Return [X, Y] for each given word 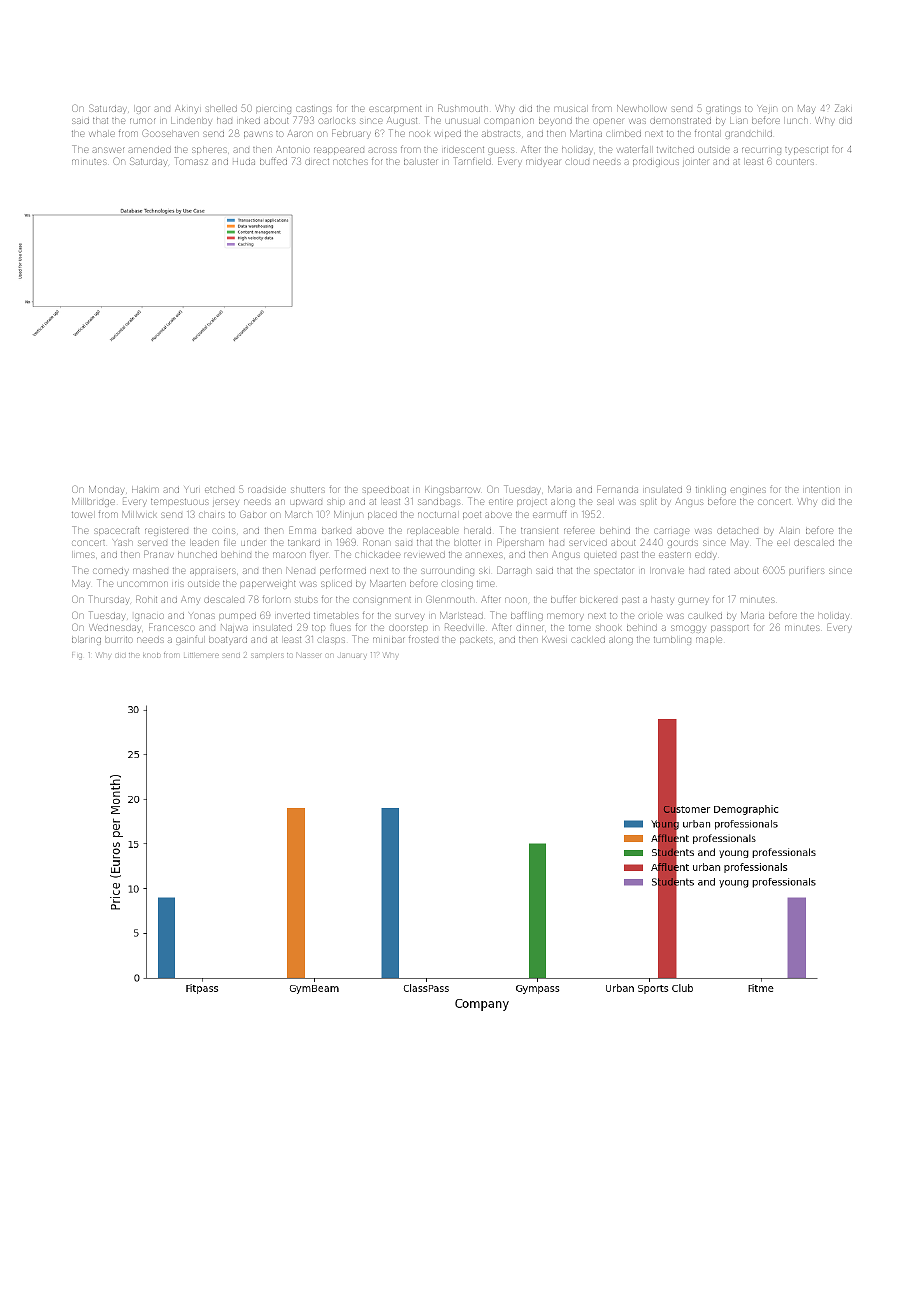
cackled [588, 640]
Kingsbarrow [452, 491]
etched [219, 490]
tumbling [672, 641]
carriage [671, 532]
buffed [273, 162]
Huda [244, 162]
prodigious [656, 163]
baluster [420, 162]
